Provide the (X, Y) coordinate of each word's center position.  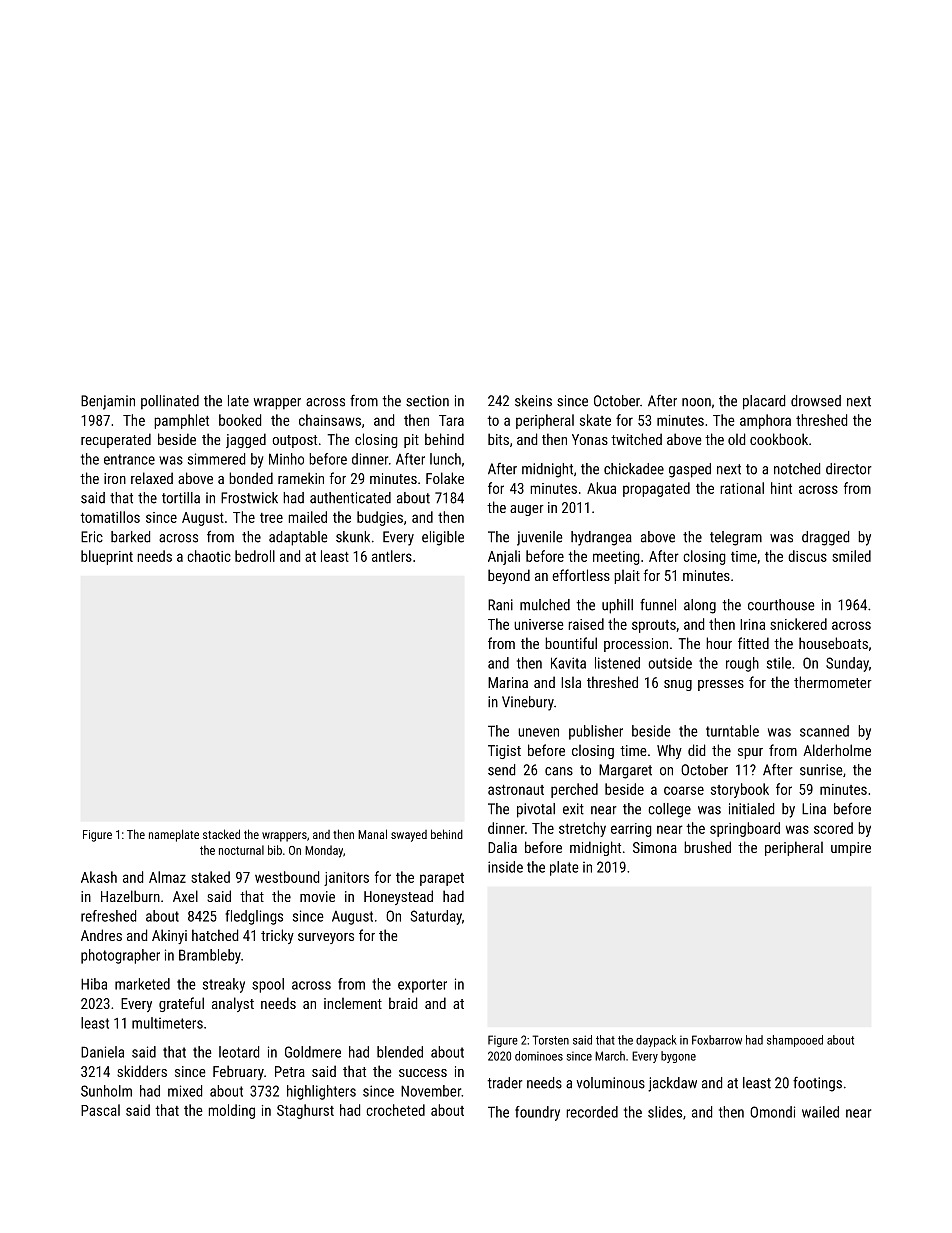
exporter (422, 986)
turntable (732, 731)
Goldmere (313, 1052)
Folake (445, 478)
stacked (221, 834)
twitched (636, 439)
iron (115, 478)
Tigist (504, 752)
